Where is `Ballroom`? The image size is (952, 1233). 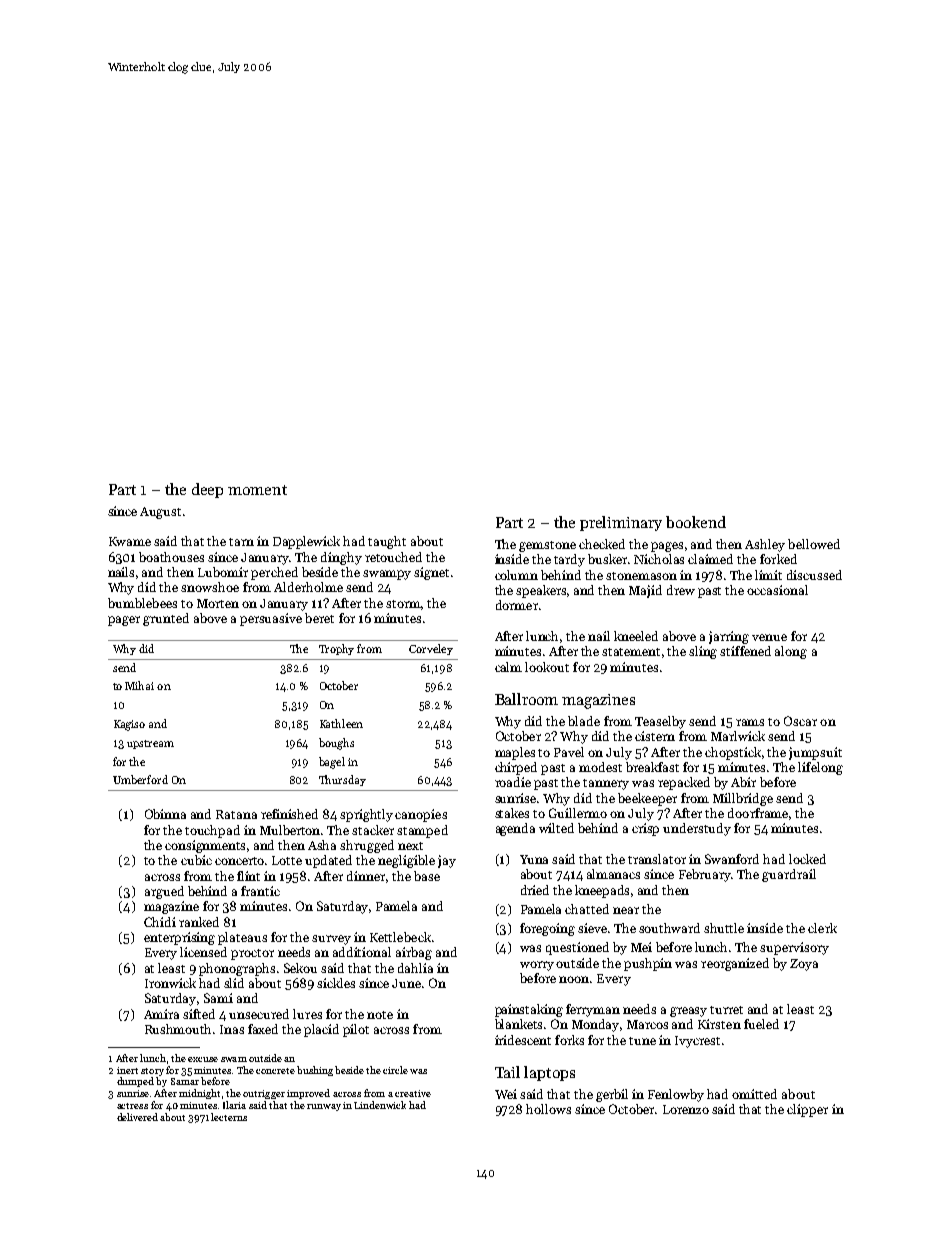 Ballroom is located at coordinates (526, 699).
